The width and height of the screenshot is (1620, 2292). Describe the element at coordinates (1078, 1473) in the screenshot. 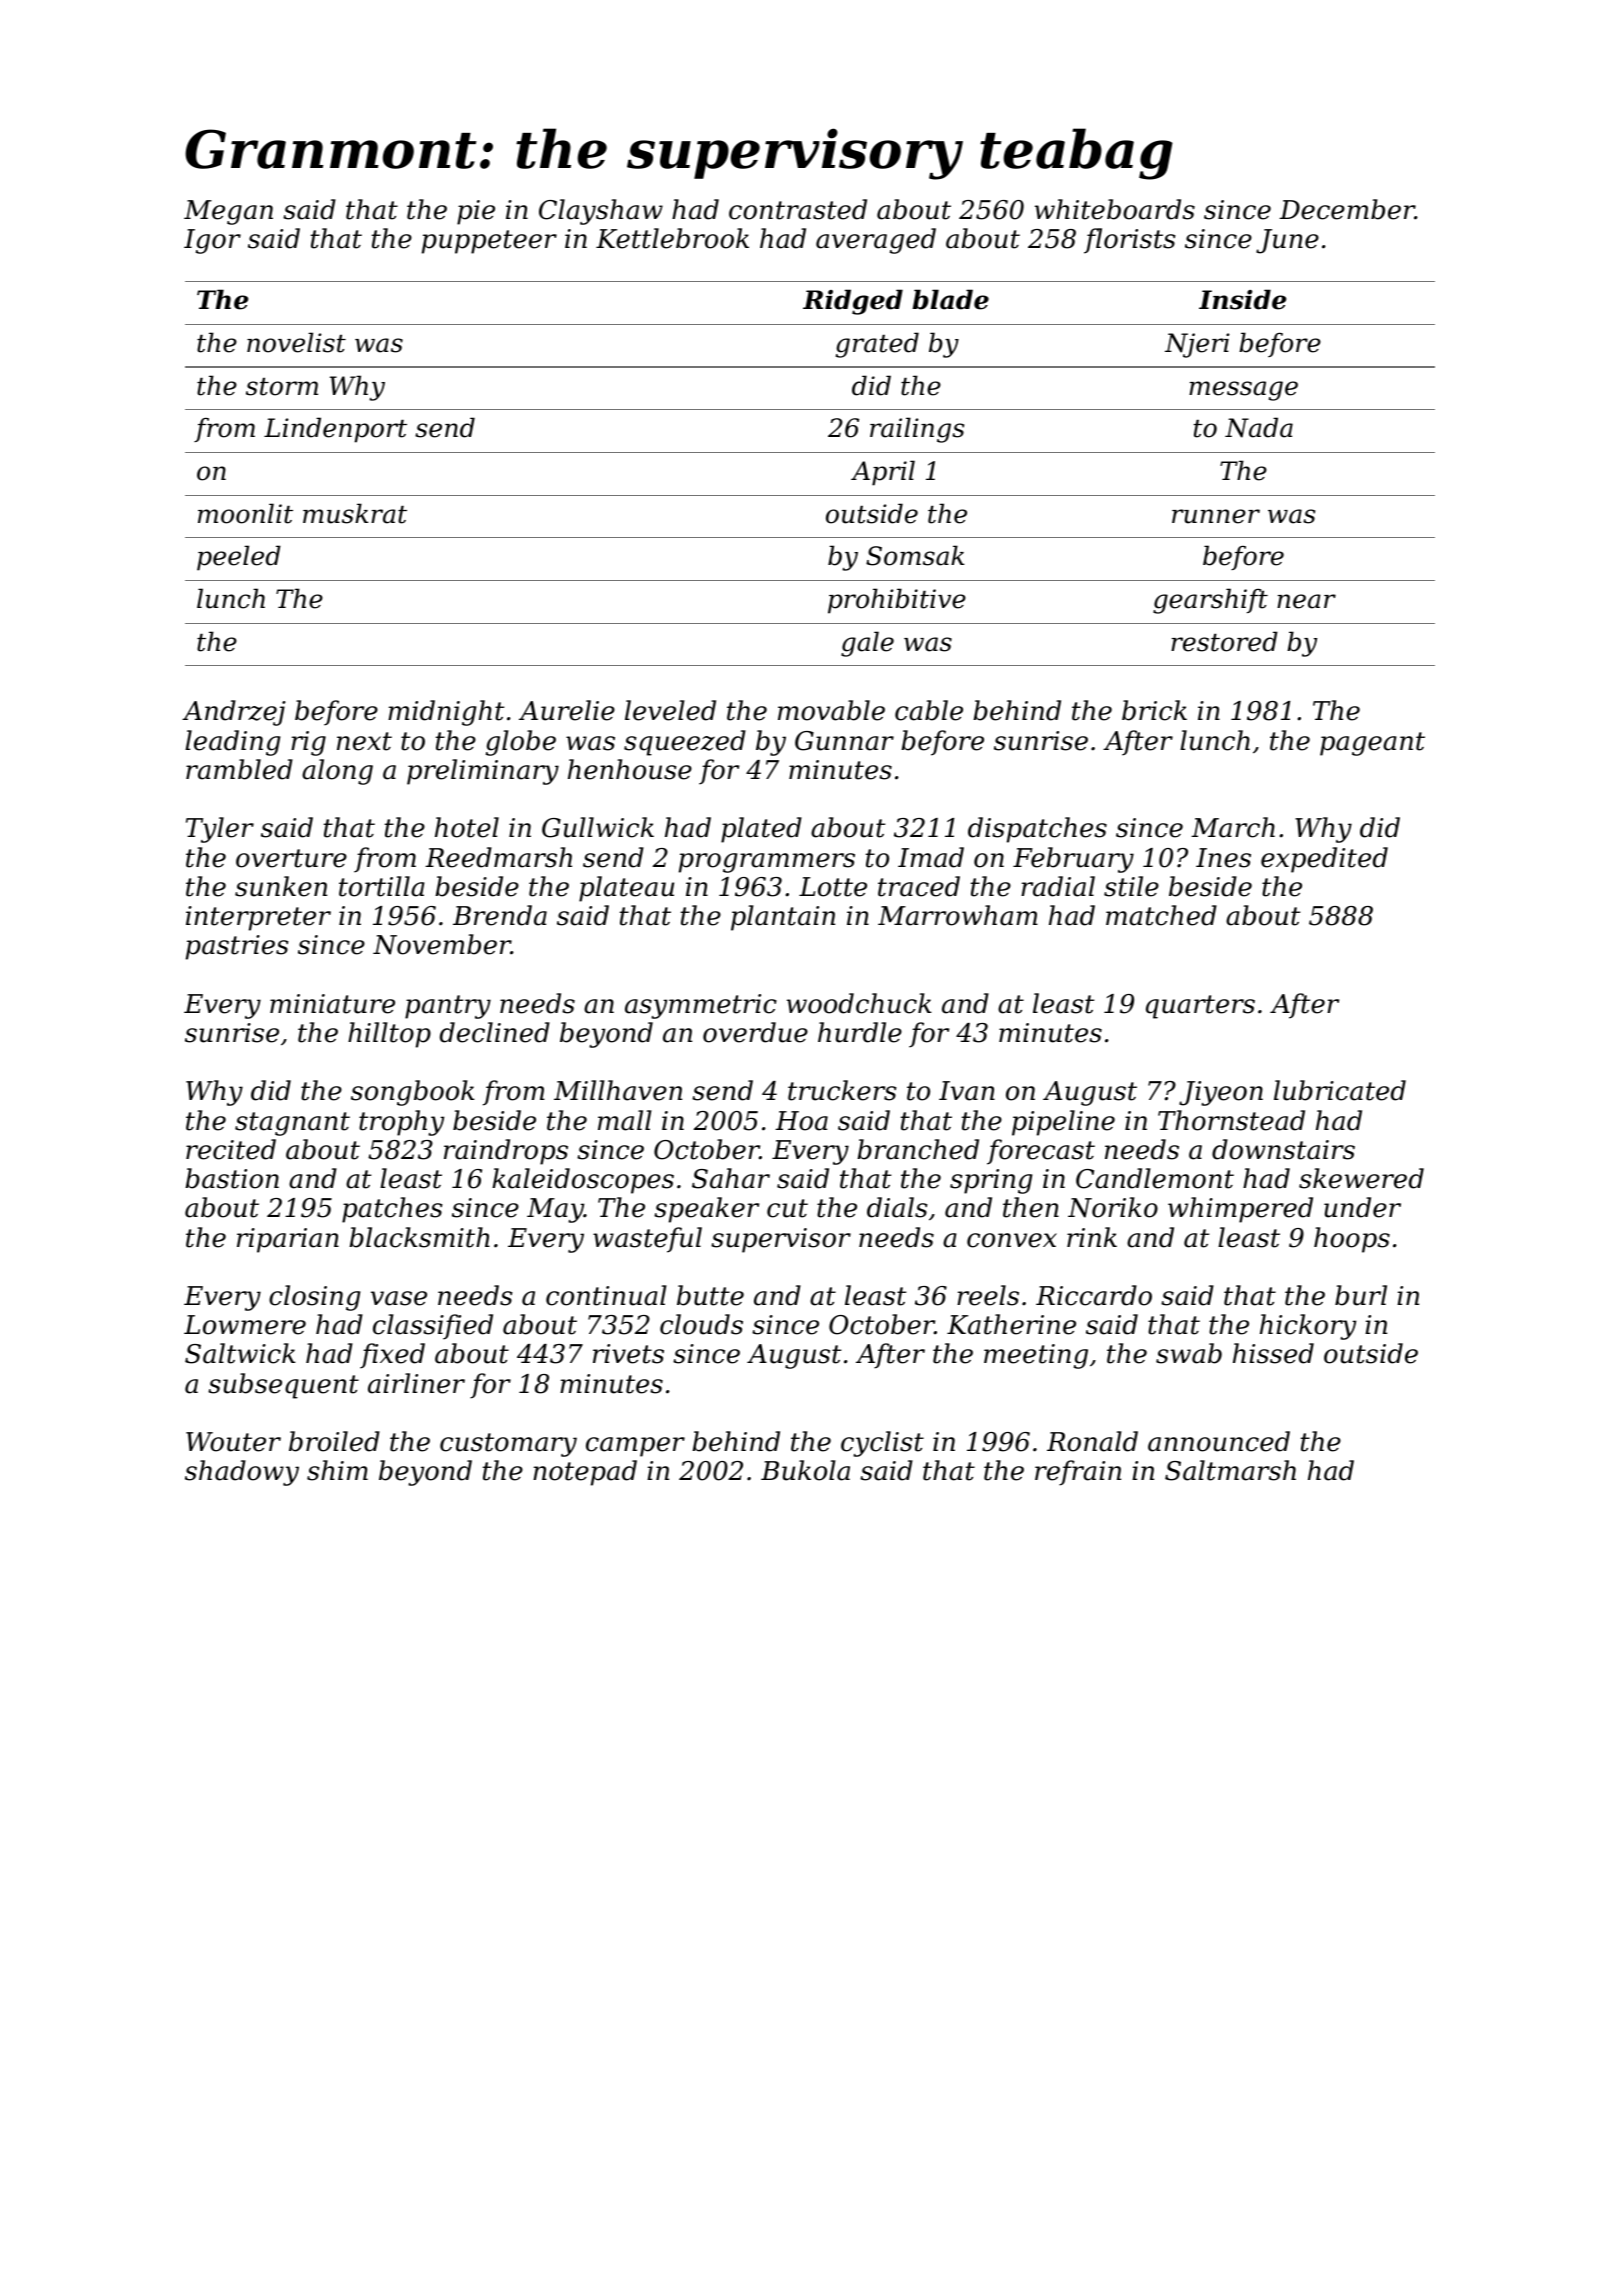

I see `refrain` at that location.
